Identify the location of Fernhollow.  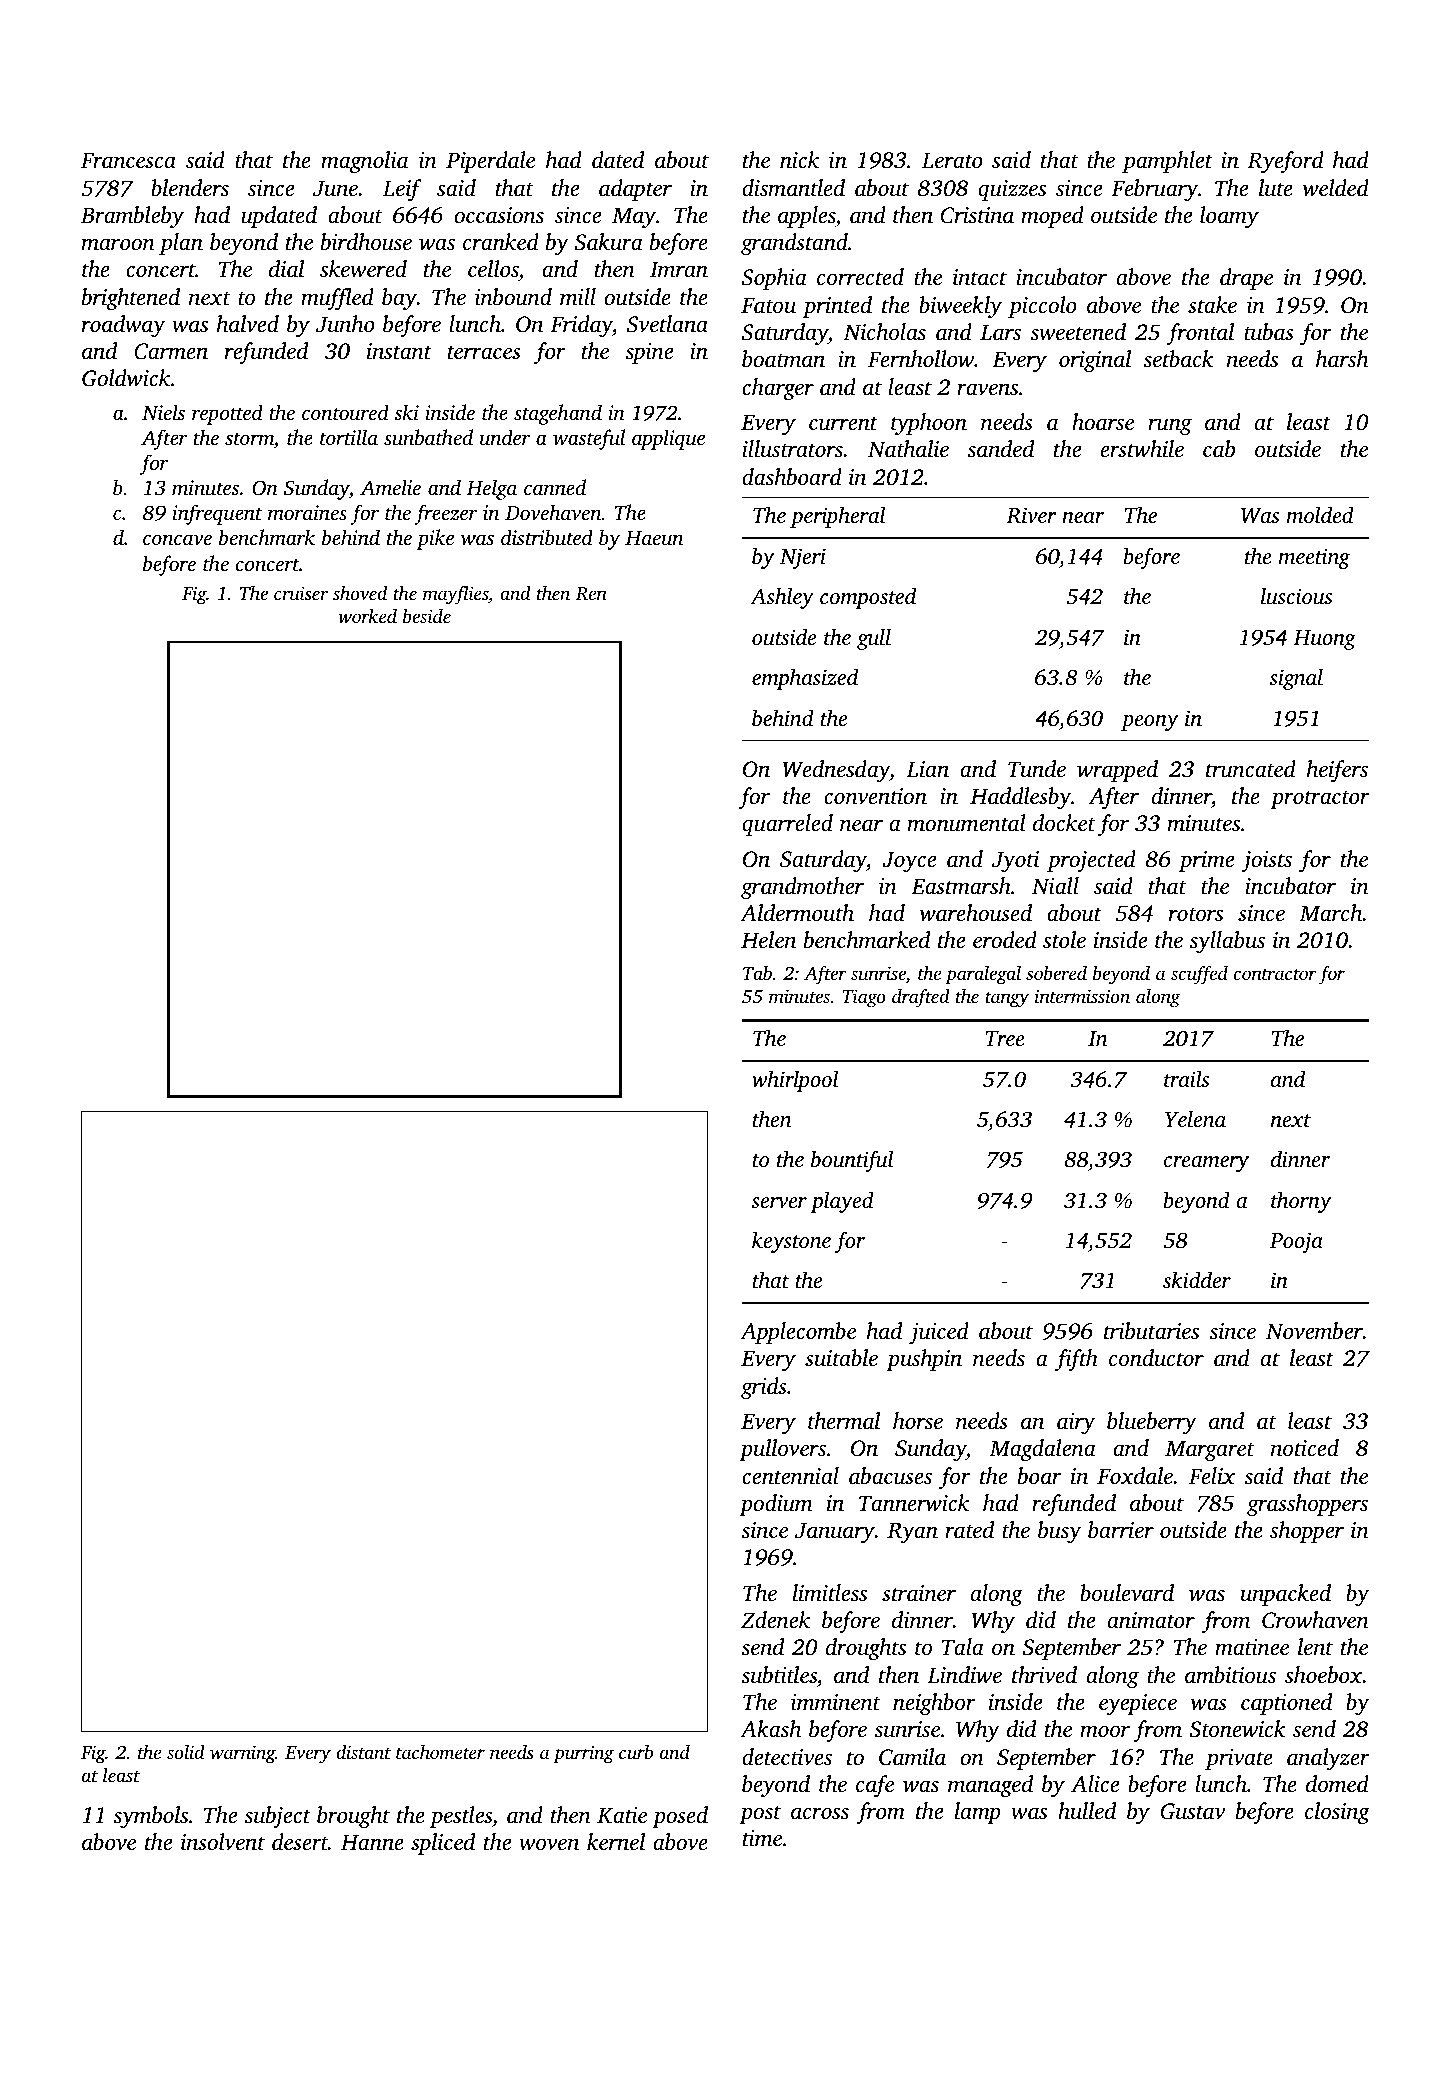
(921, 359).
